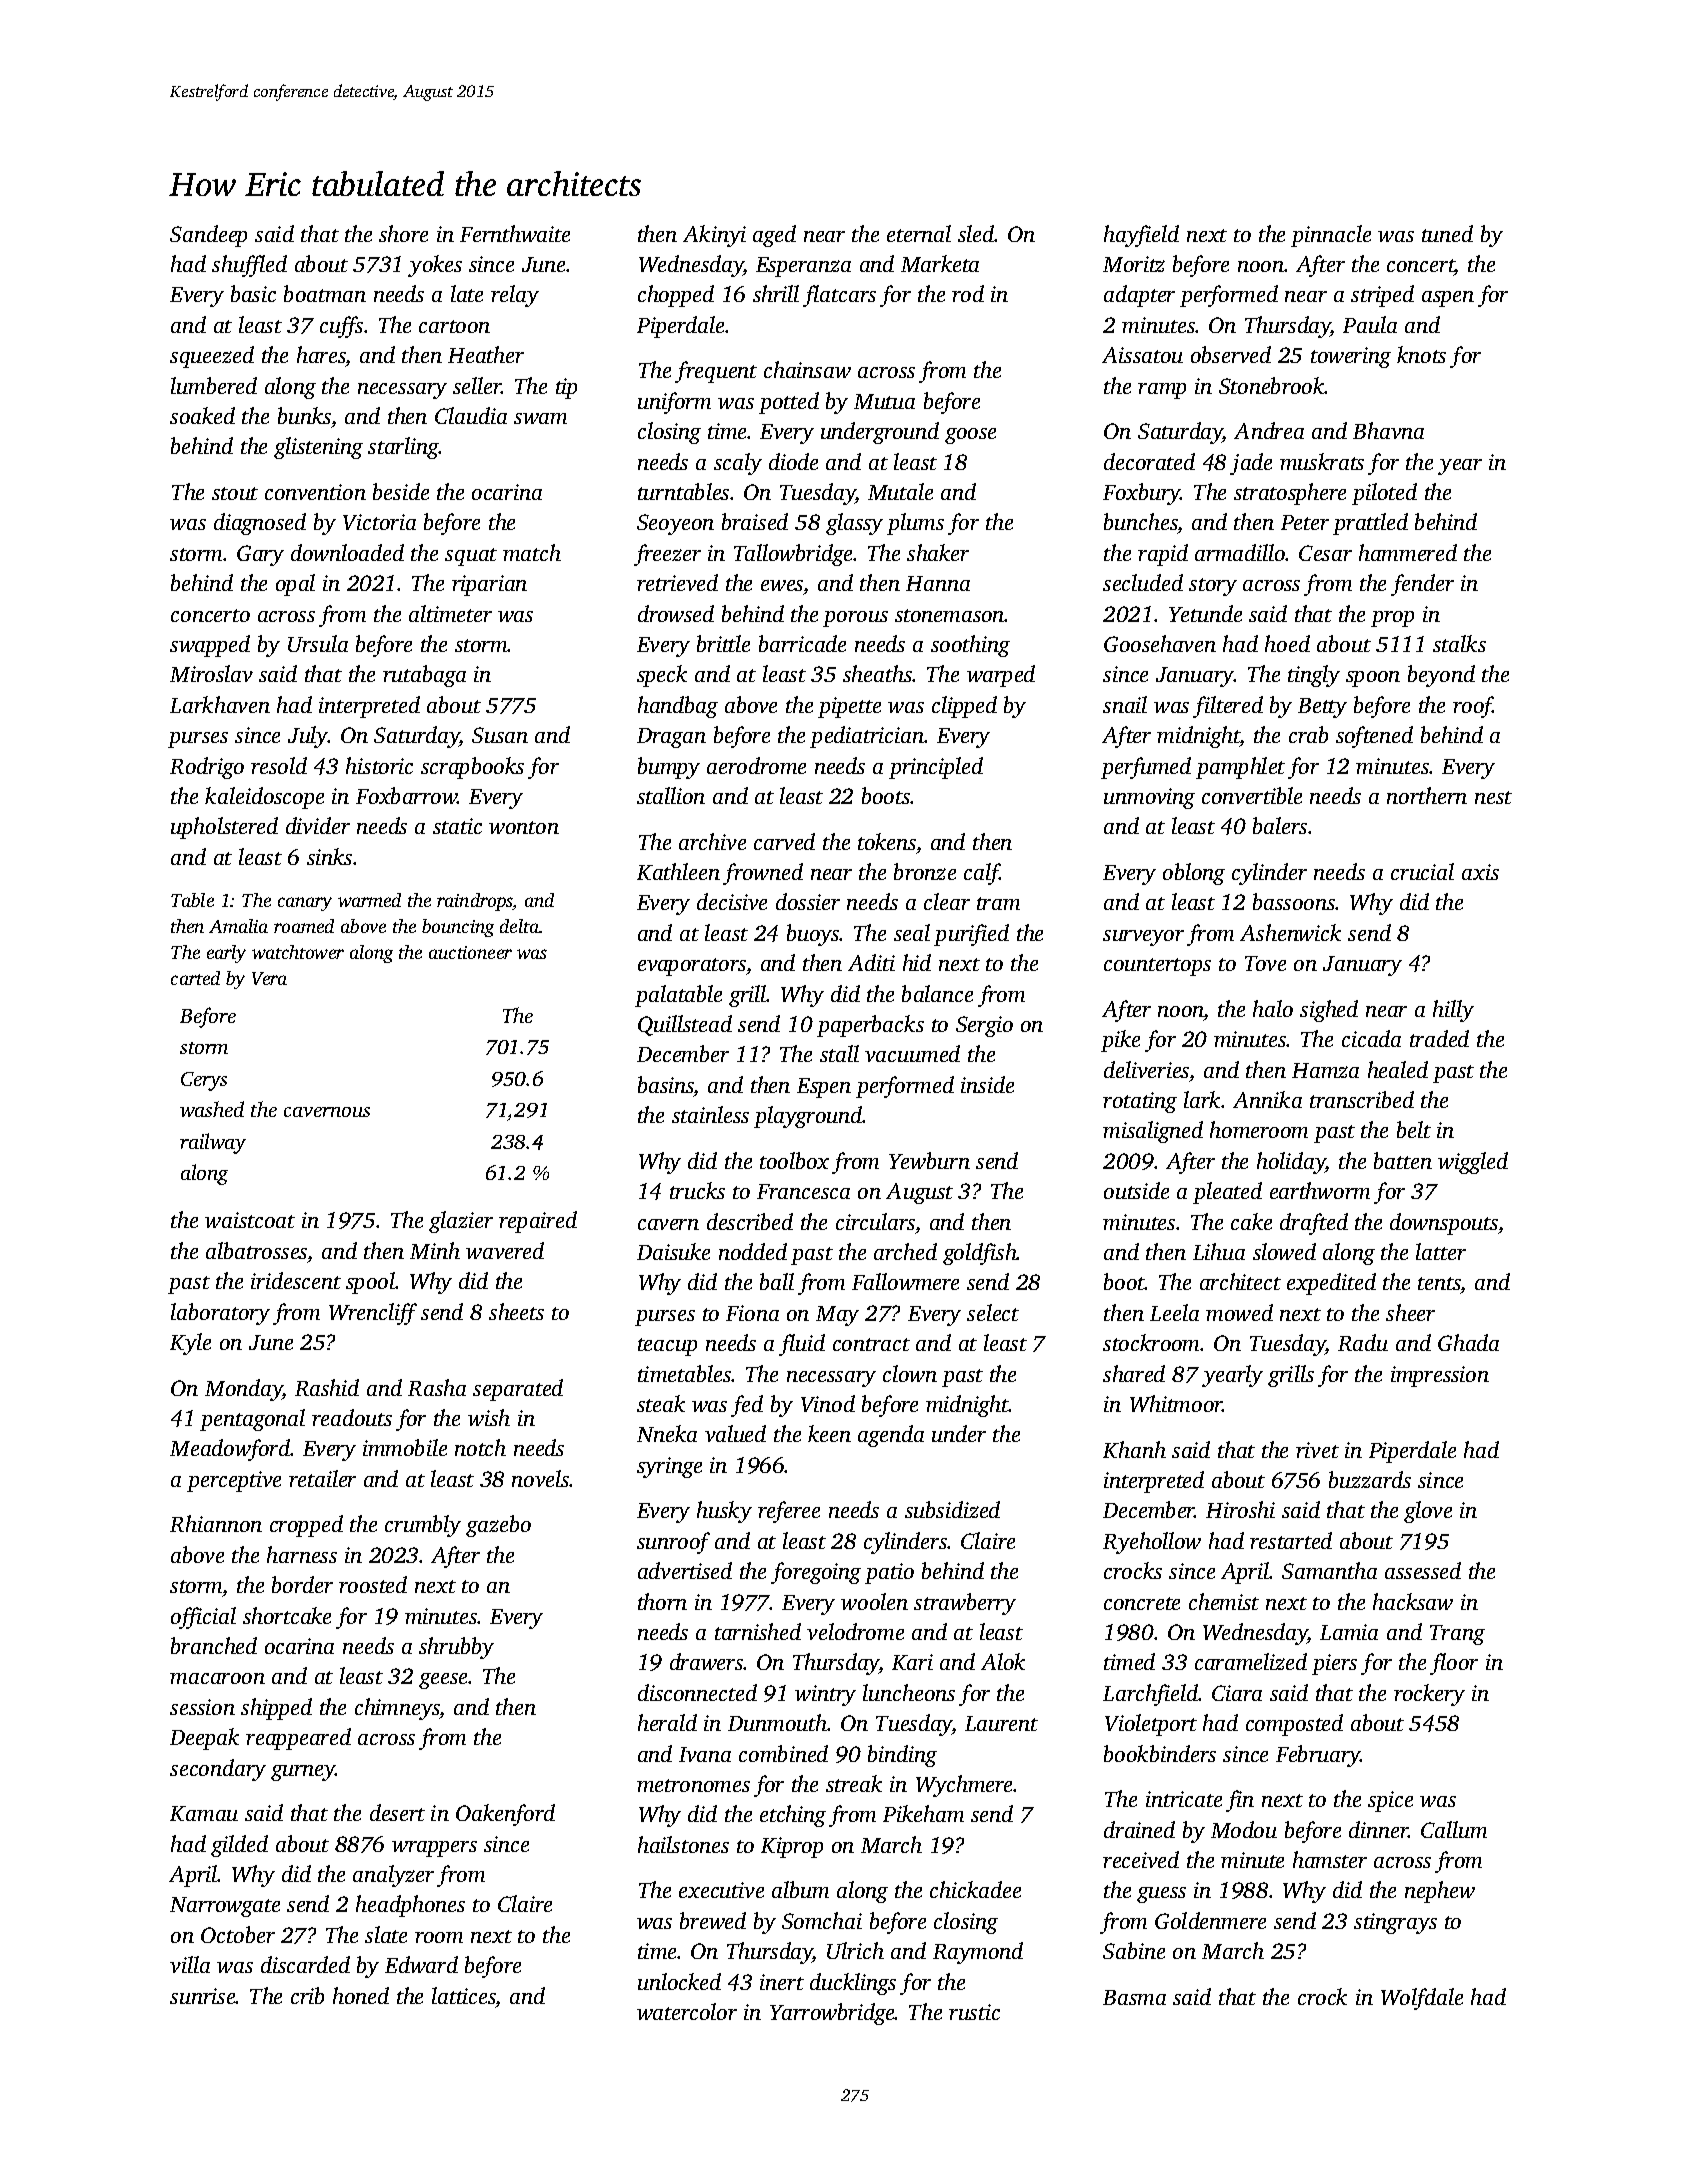  I want to click on villa, so click(190, 1964).
